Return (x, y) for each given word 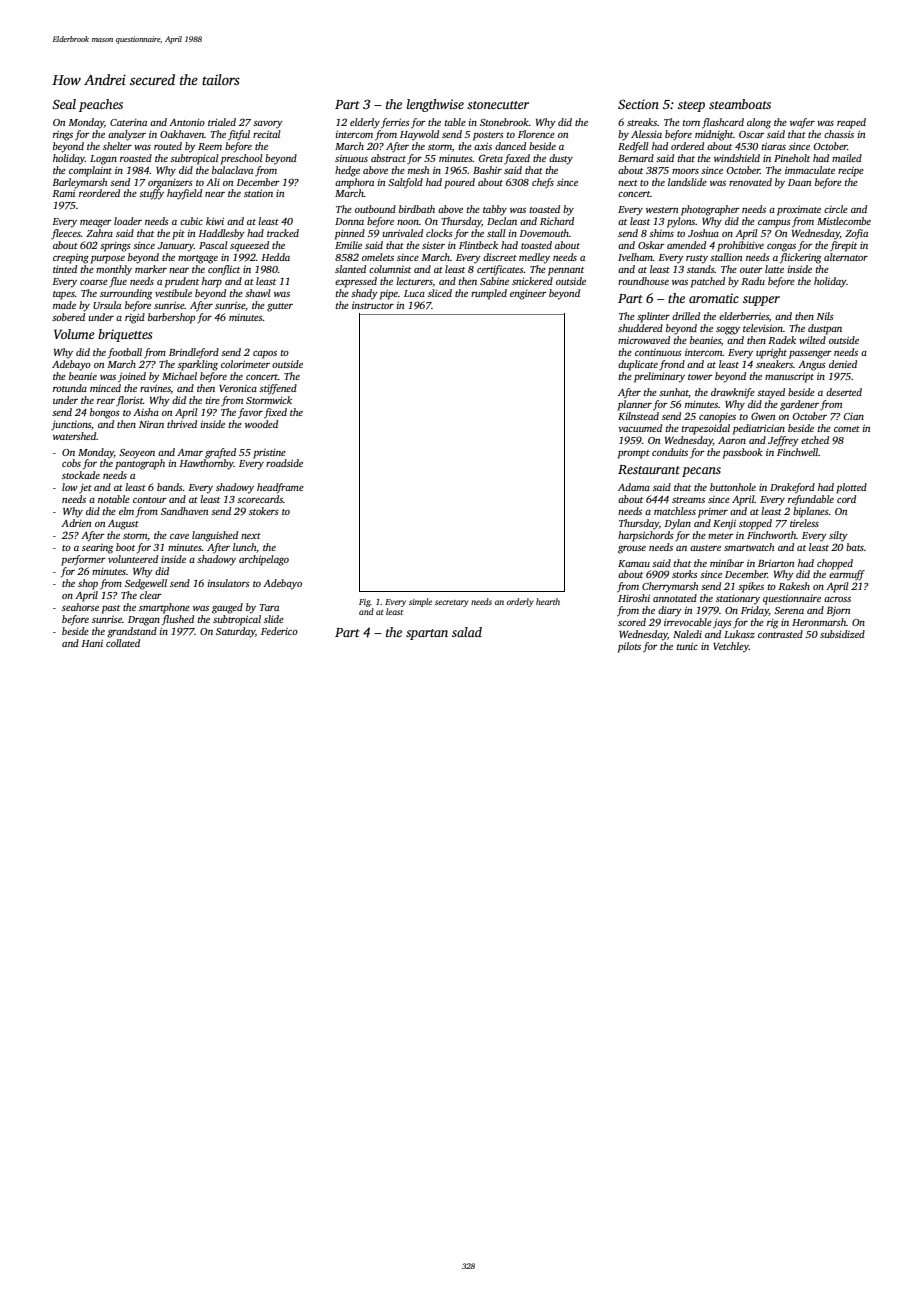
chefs (543, 183)
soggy (728, 331)
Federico (279, 631)
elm (126, 511)
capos (265, 355)
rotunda (70, 388)
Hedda (275, 257)
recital (267, 134)
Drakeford (792, 488)
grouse (632, 550)
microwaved (644, 340)
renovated (750, 182)
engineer (528, 295)
